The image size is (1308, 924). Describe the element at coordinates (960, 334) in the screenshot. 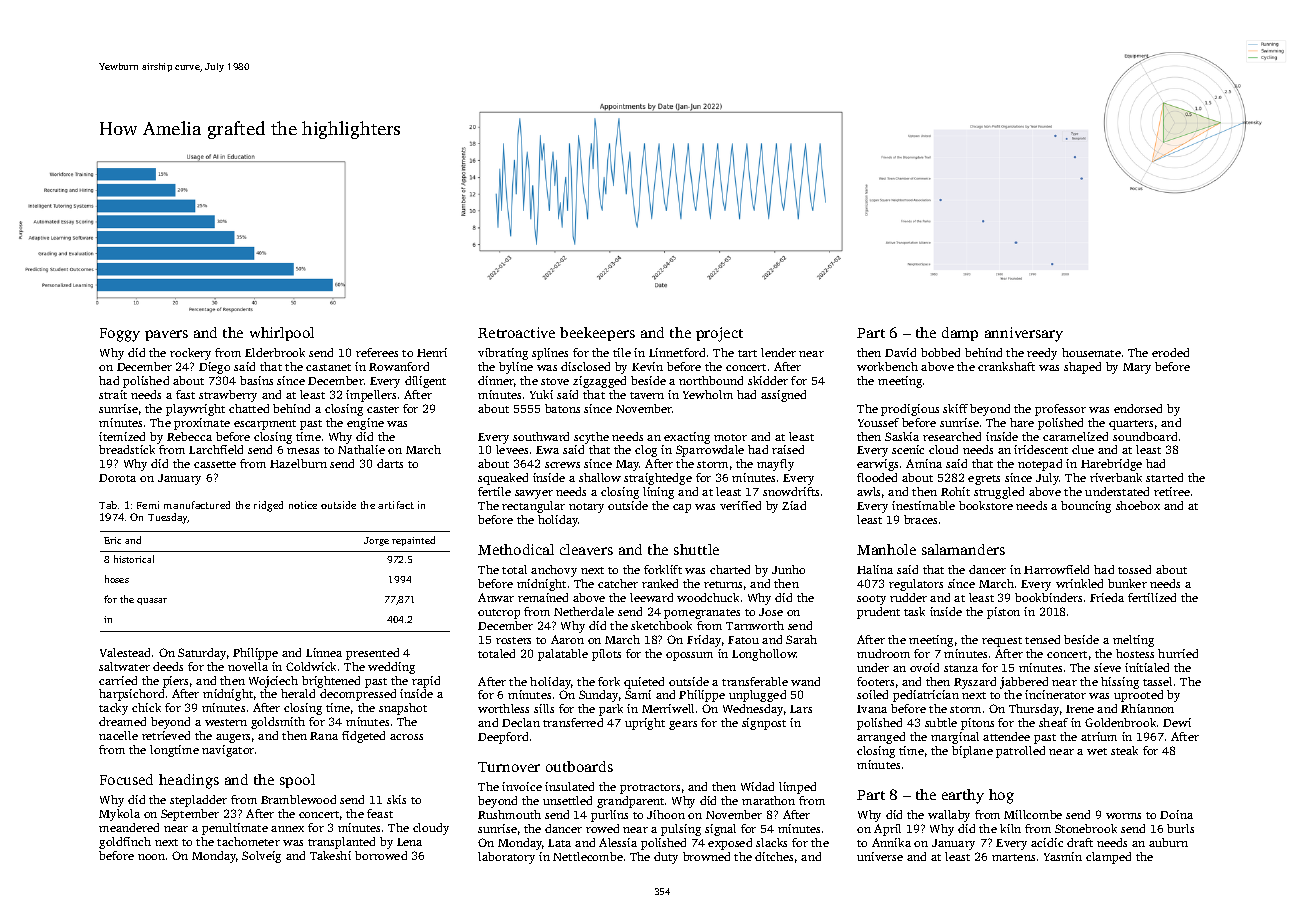

I see `damp` at that location.
